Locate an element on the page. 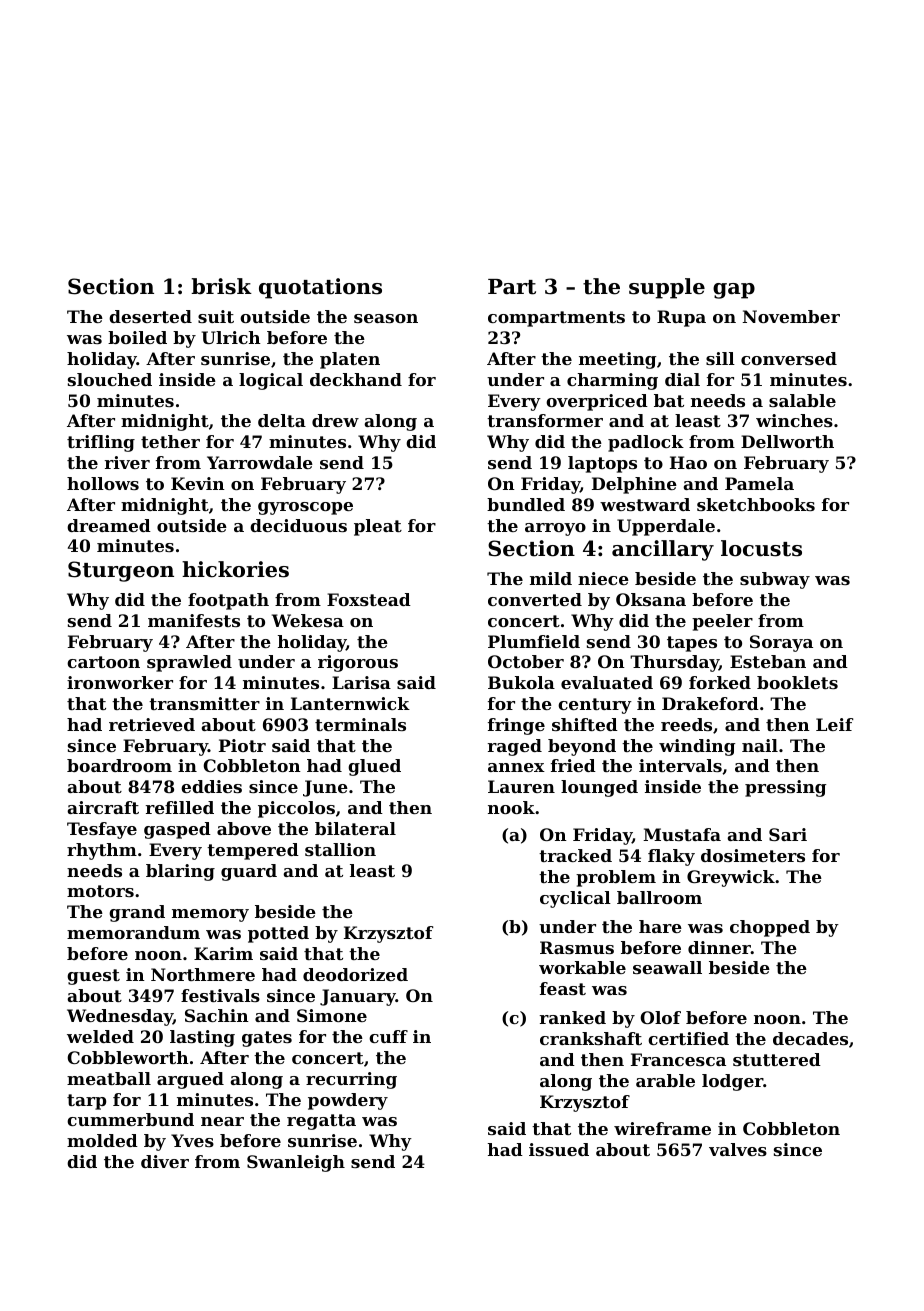 Image resolution: width=924 pixels, height=1311 pixels. pressing is located at coordinates (785, 788).
